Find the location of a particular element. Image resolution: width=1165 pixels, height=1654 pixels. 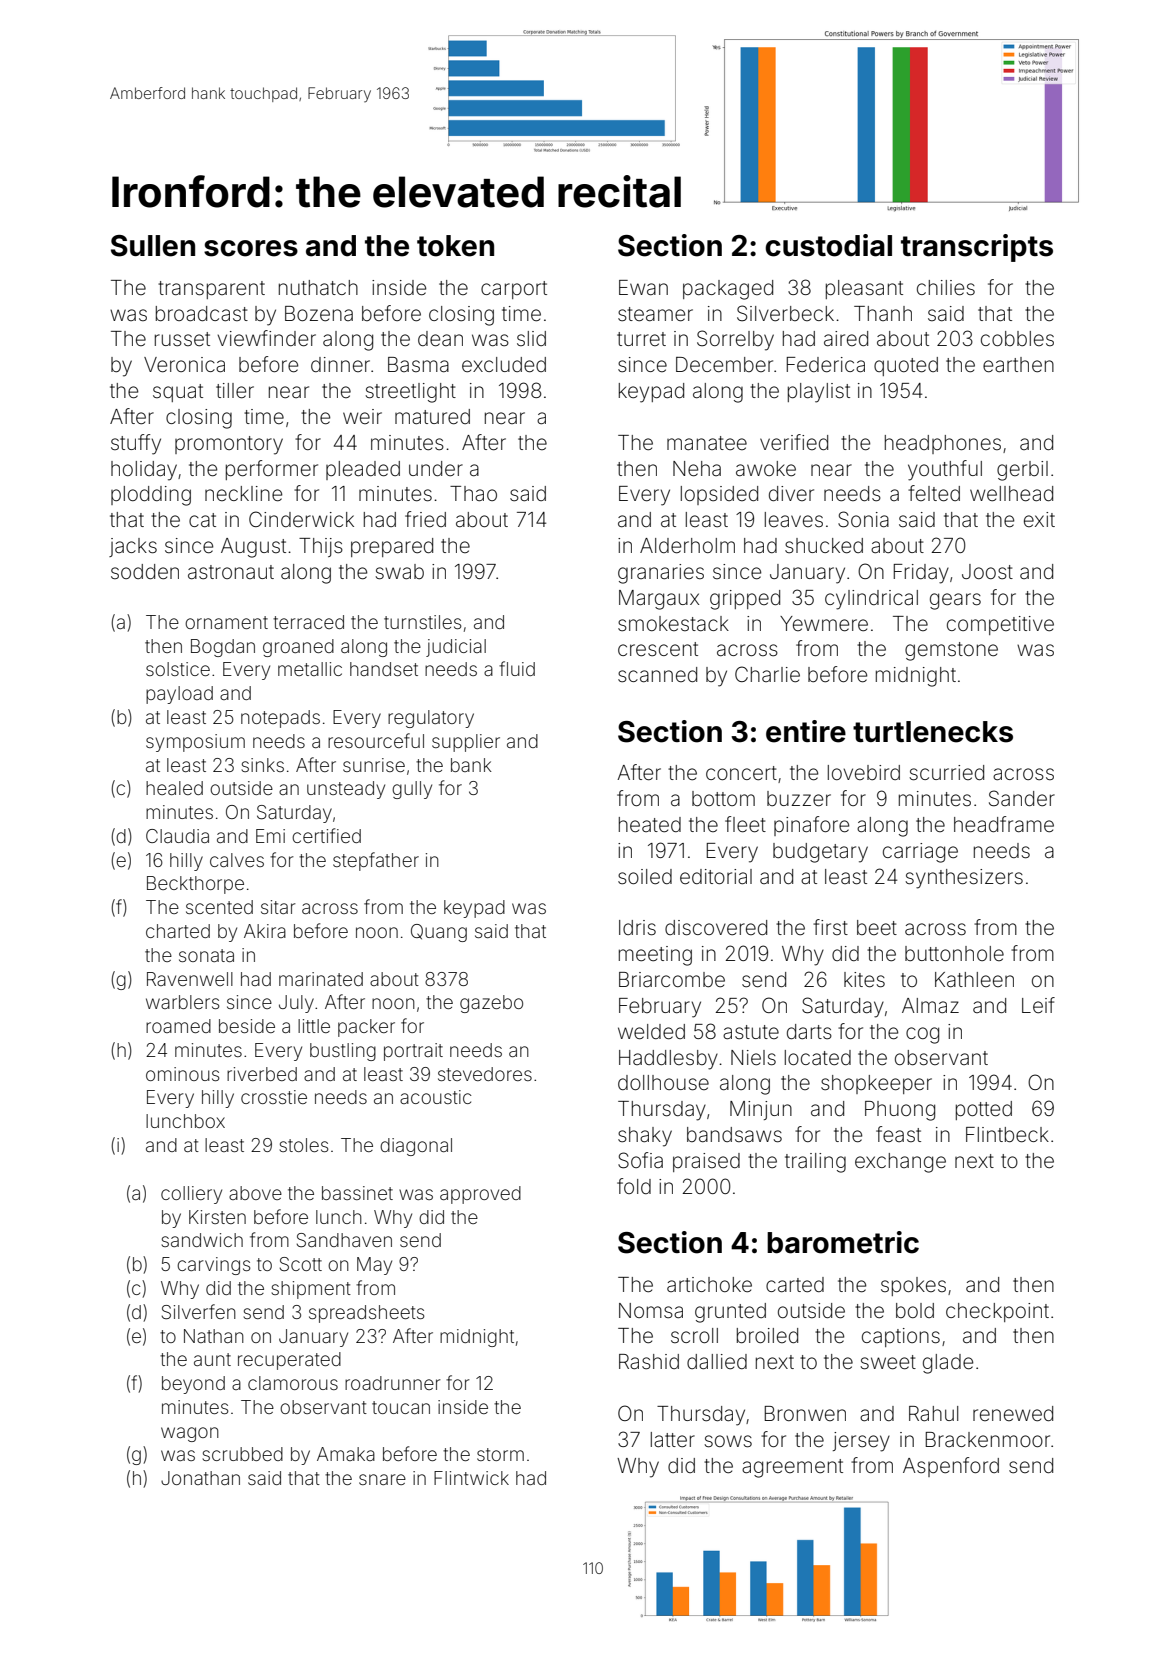

concert is located at coordinates (741, 773).
